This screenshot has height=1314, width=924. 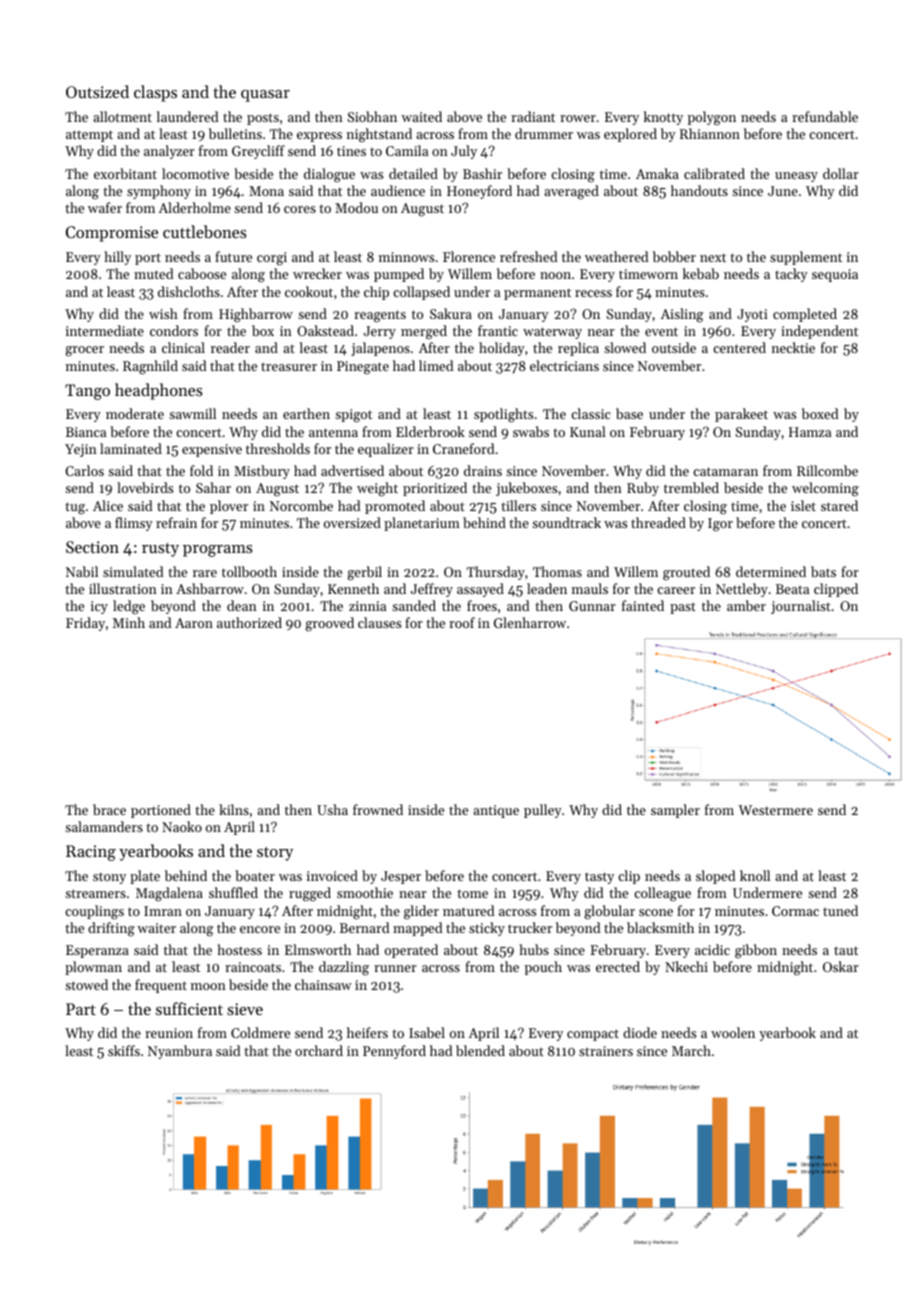 What do you see at coordinates (84, 351) in the screenshot?
I see `grocer` at bounding box center [84, 351].
